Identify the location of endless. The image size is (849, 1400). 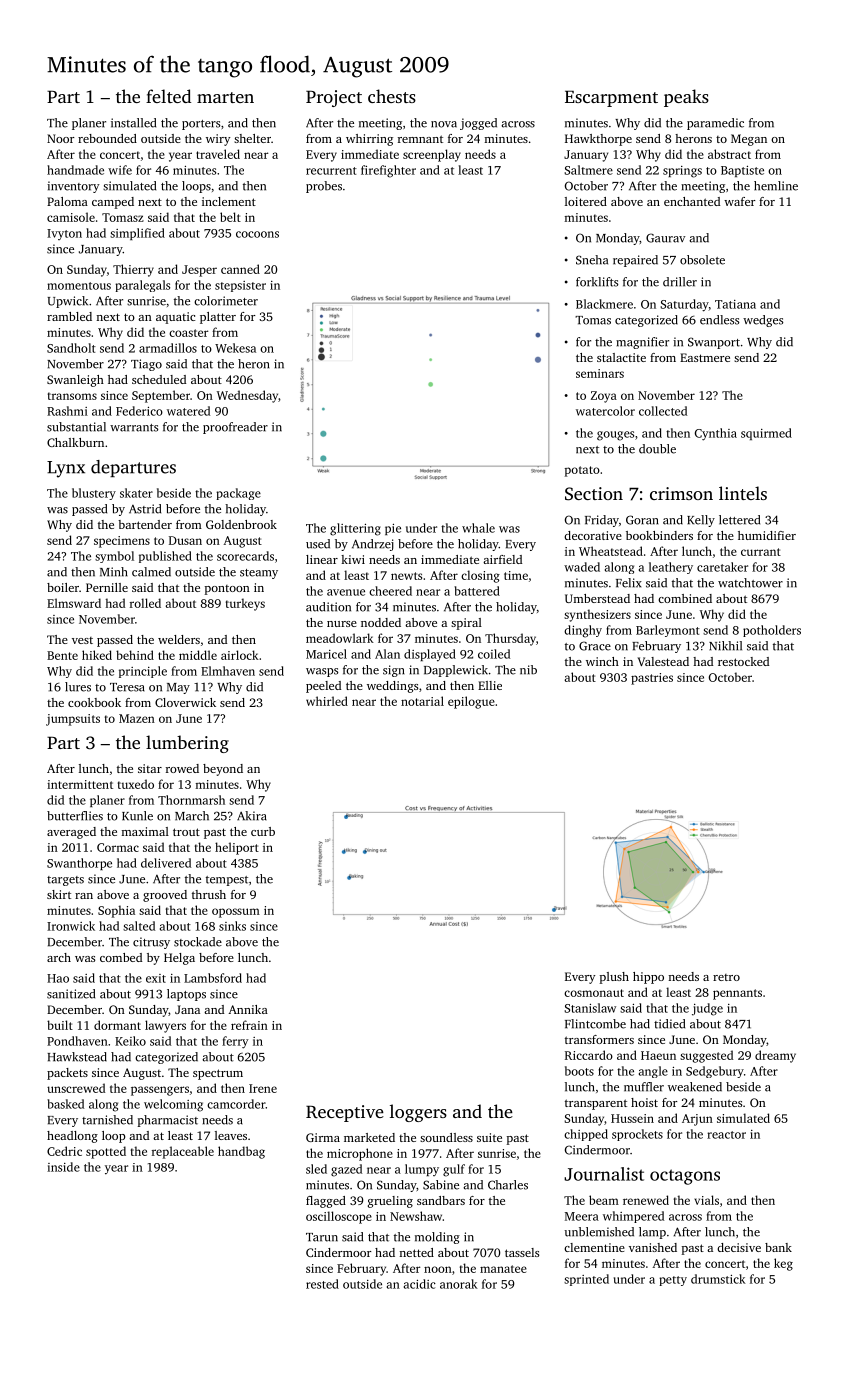
(719, 320).
